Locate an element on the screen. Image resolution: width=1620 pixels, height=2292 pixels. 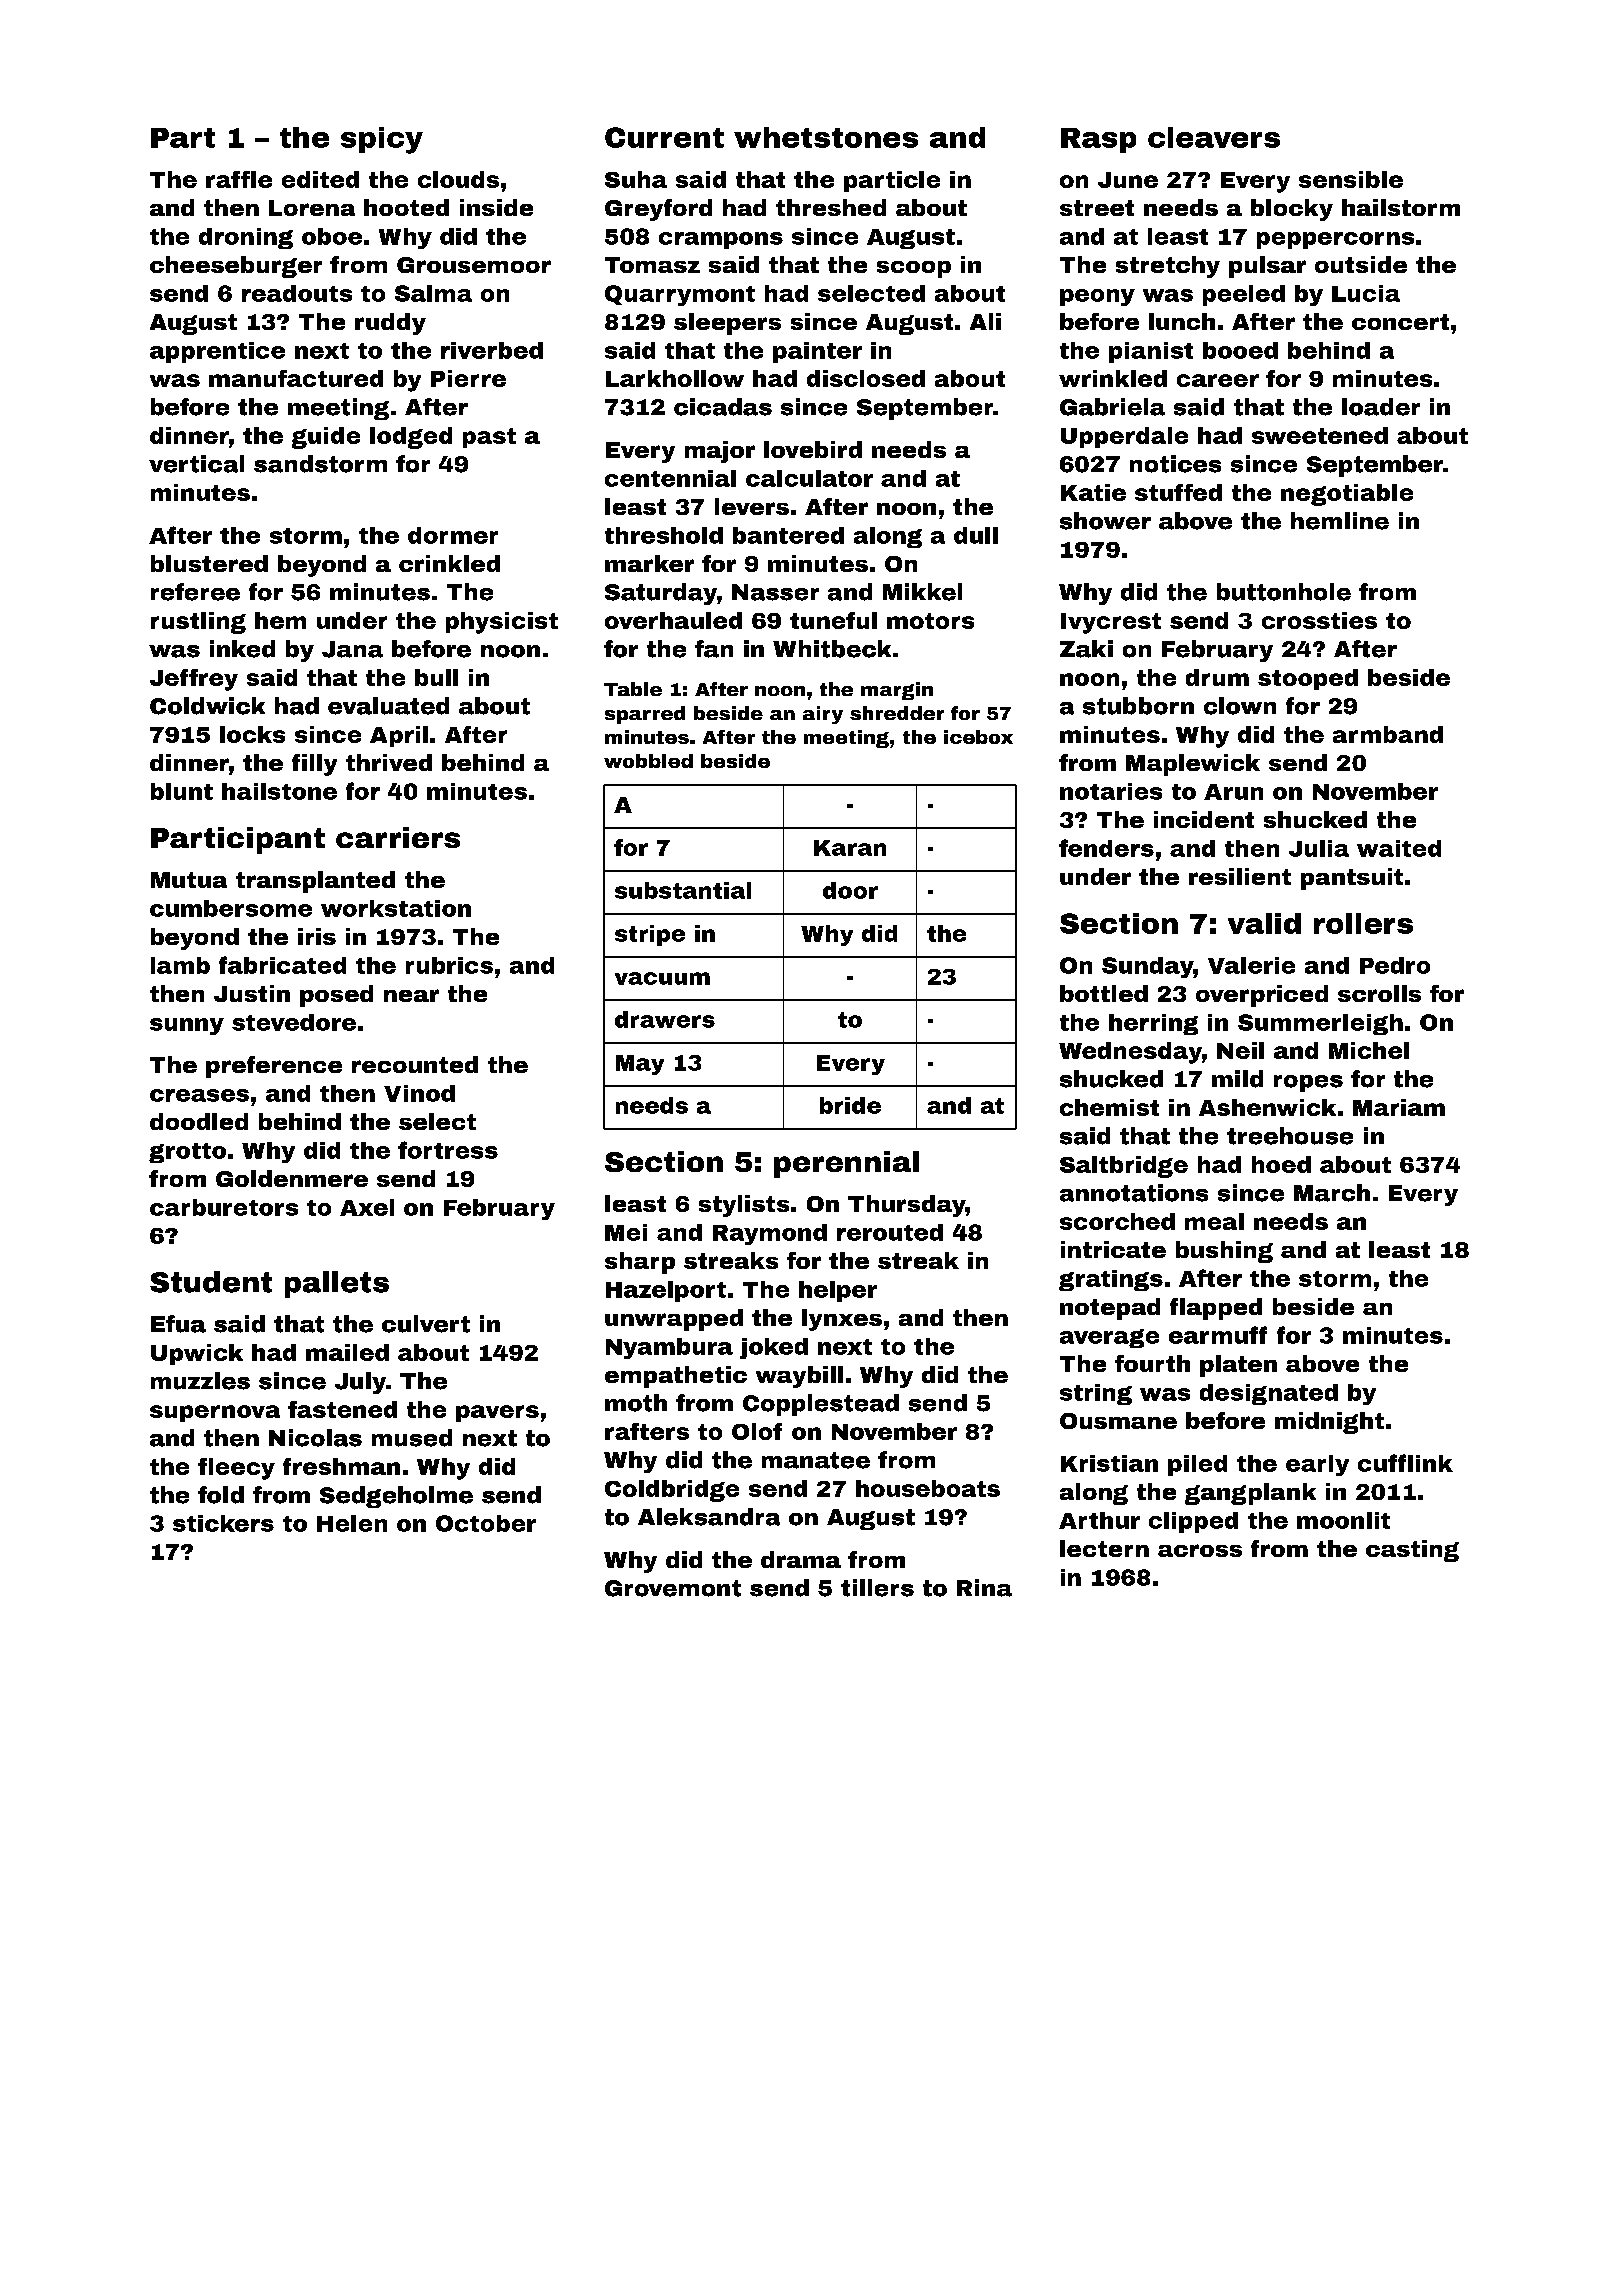
stubborn is located at coordinates (1138, 706).
